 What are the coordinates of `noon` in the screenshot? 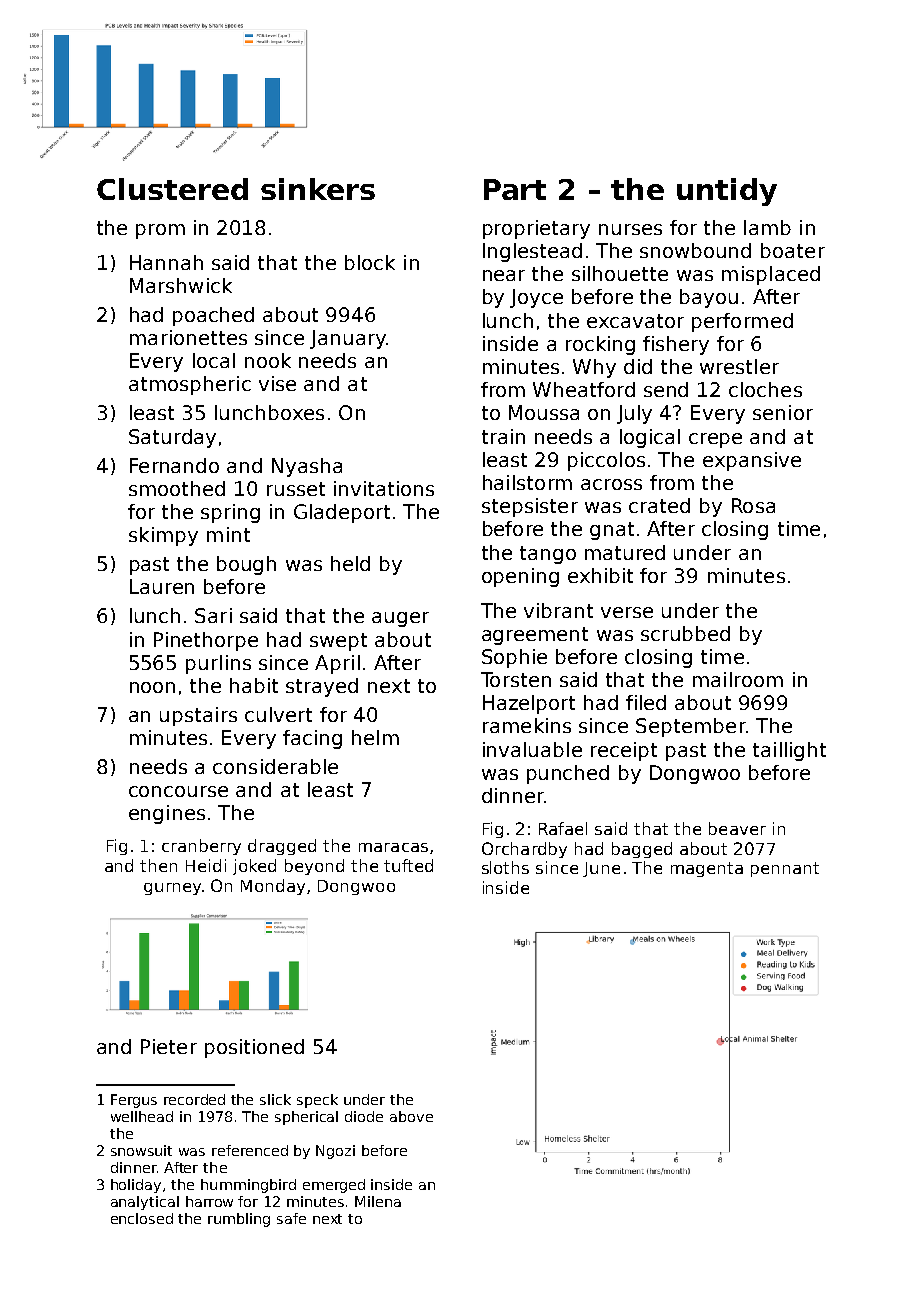 It's located at (152, 687).
